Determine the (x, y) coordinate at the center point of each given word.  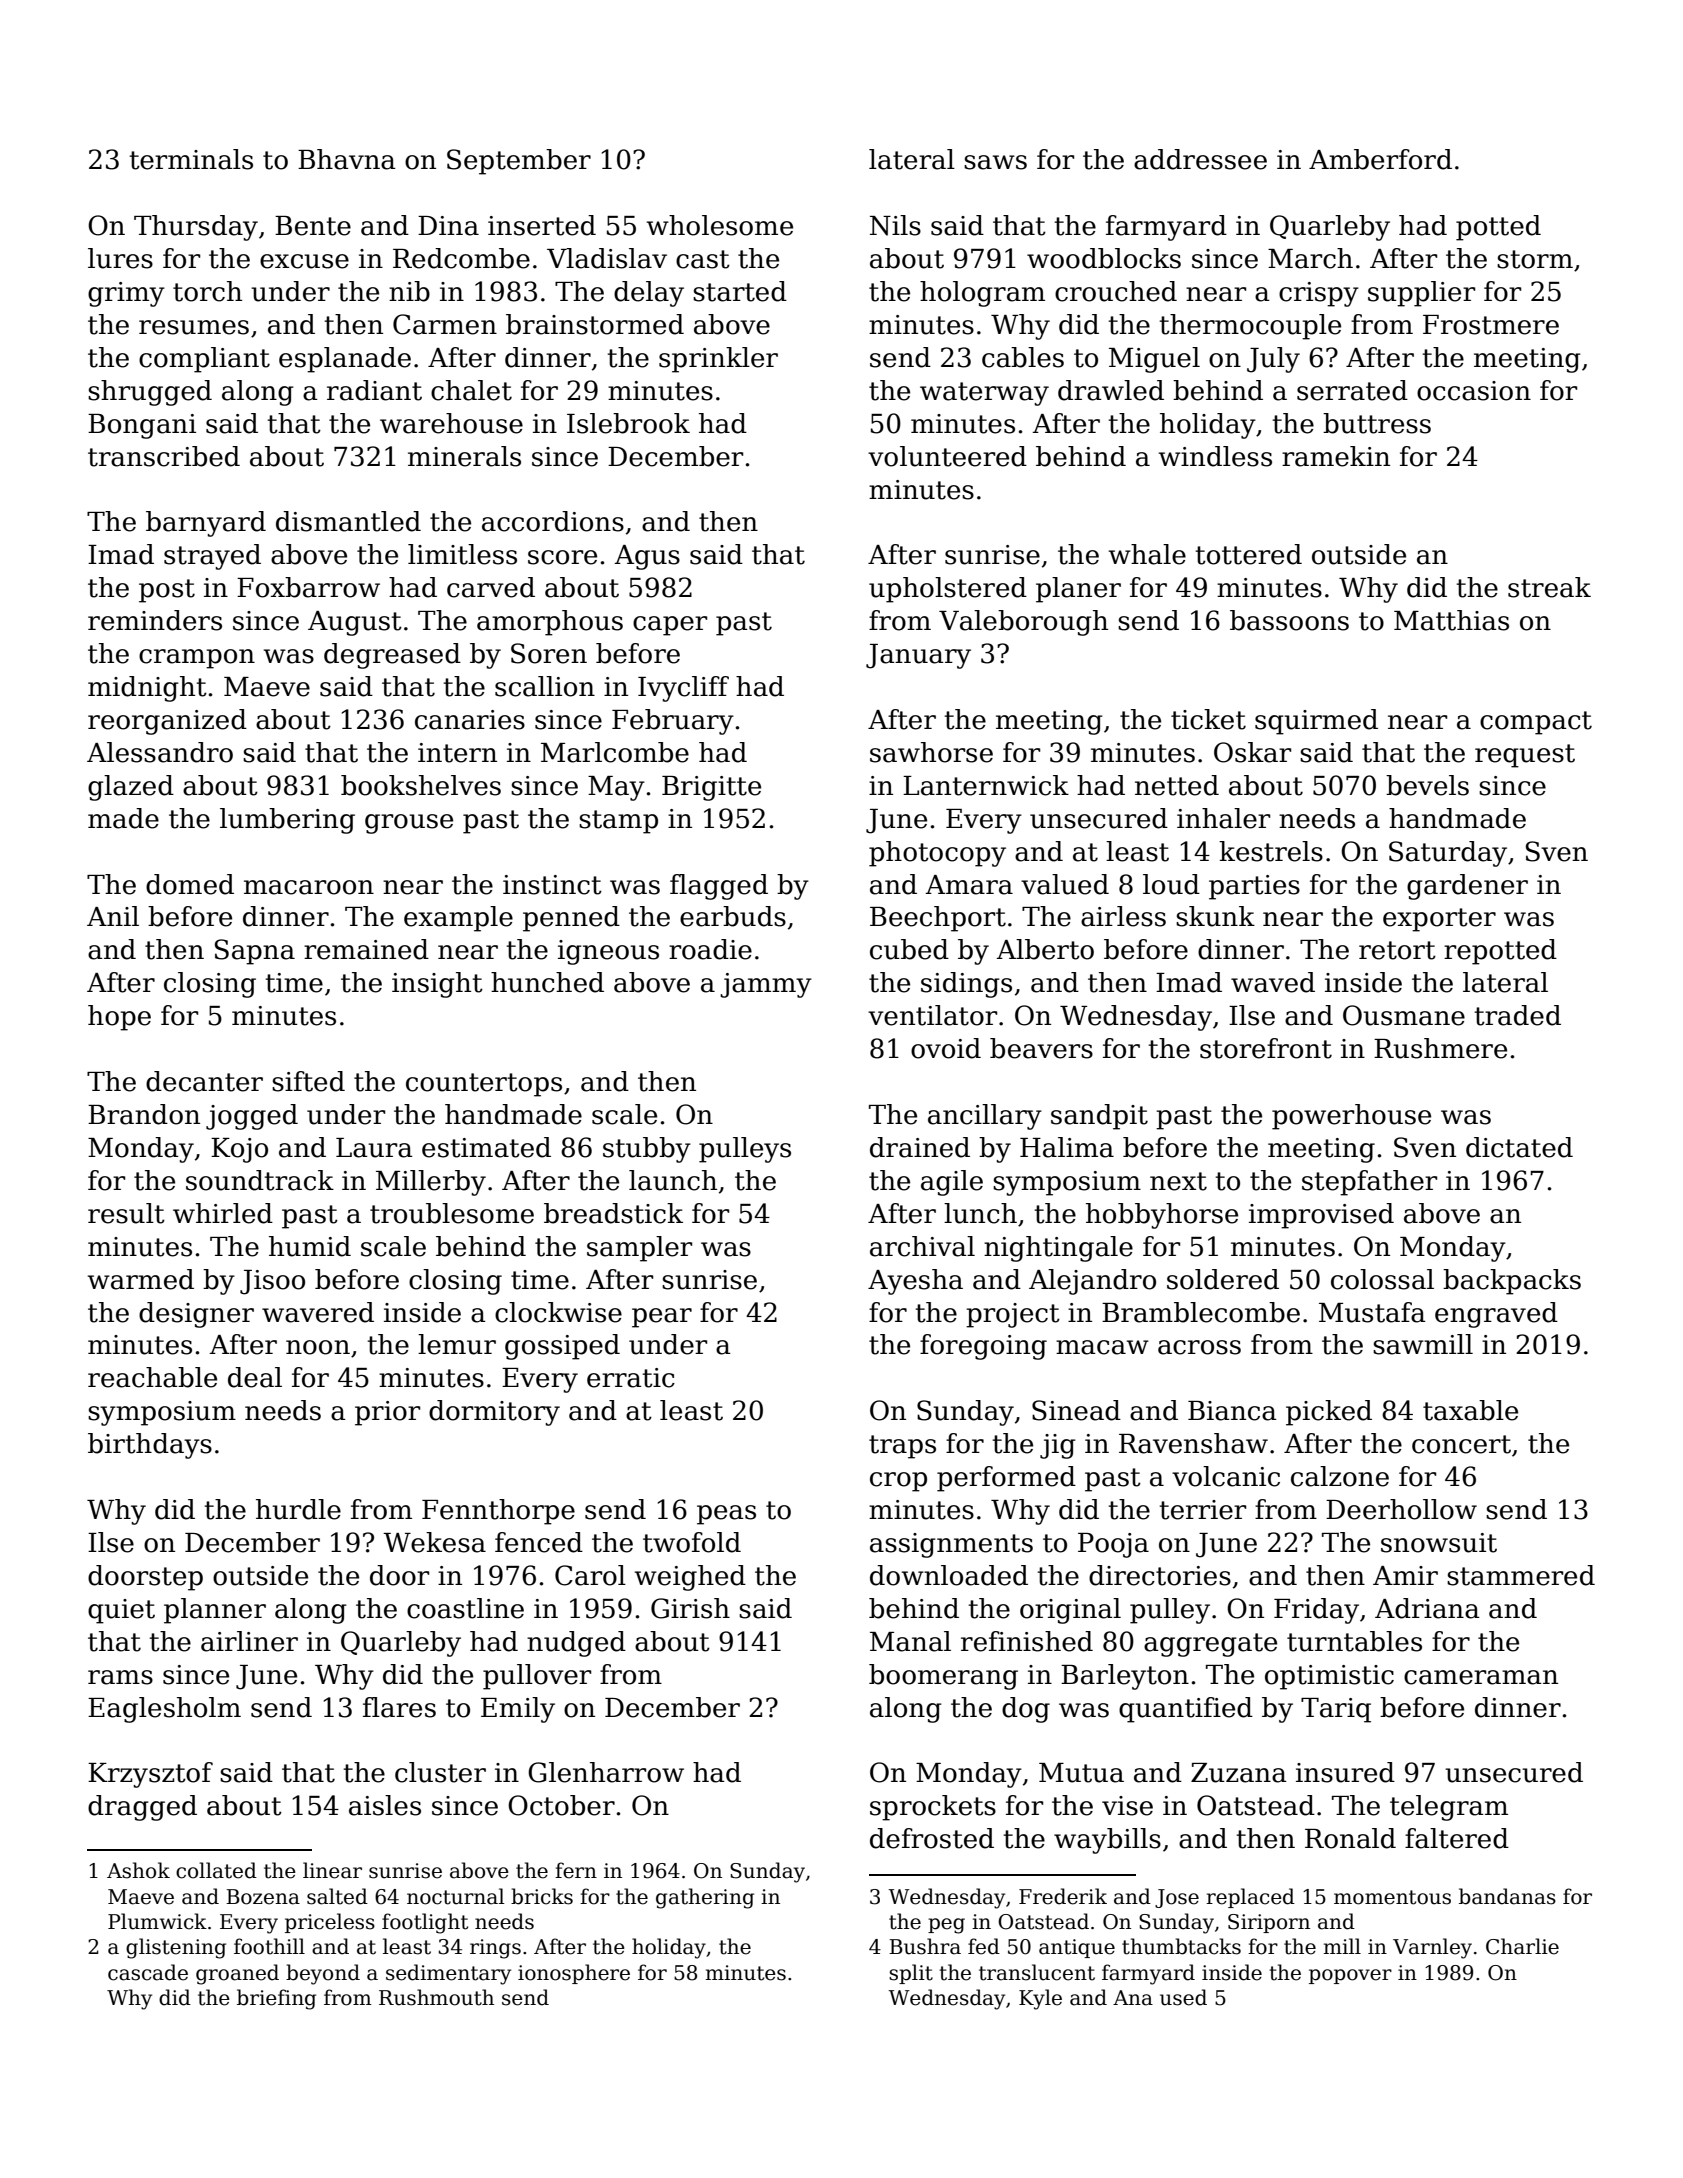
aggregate (1210, 1645)
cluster (440, 1772)
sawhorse (931, 752)
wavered (318, 1312)
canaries (470, 720)
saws (995, 162)
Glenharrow (606, 1772)
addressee (1200, 159)
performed (1006, 1479)
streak (1549, 587)
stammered (1521, 1575)
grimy (126, 294)
